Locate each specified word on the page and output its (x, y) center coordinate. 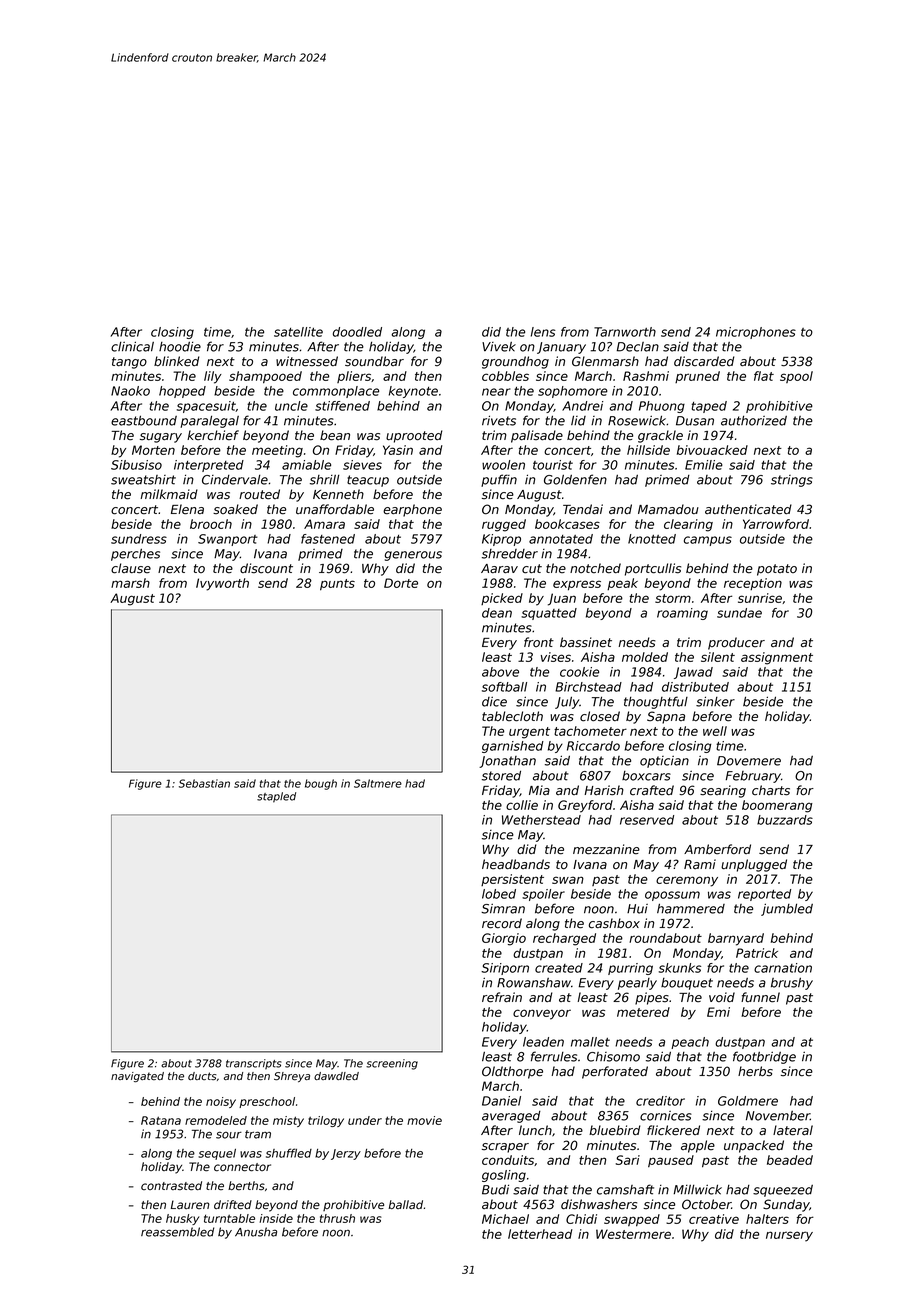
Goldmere (748, 1101)
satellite (298, 332)
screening (392, 1064)
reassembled (177, 1232)
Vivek (499, 347)
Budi (495, 1189)
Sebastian (204, 783)
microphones (756, 333)
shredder (510, 554)
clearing (688, 525)
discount (266, 568)
